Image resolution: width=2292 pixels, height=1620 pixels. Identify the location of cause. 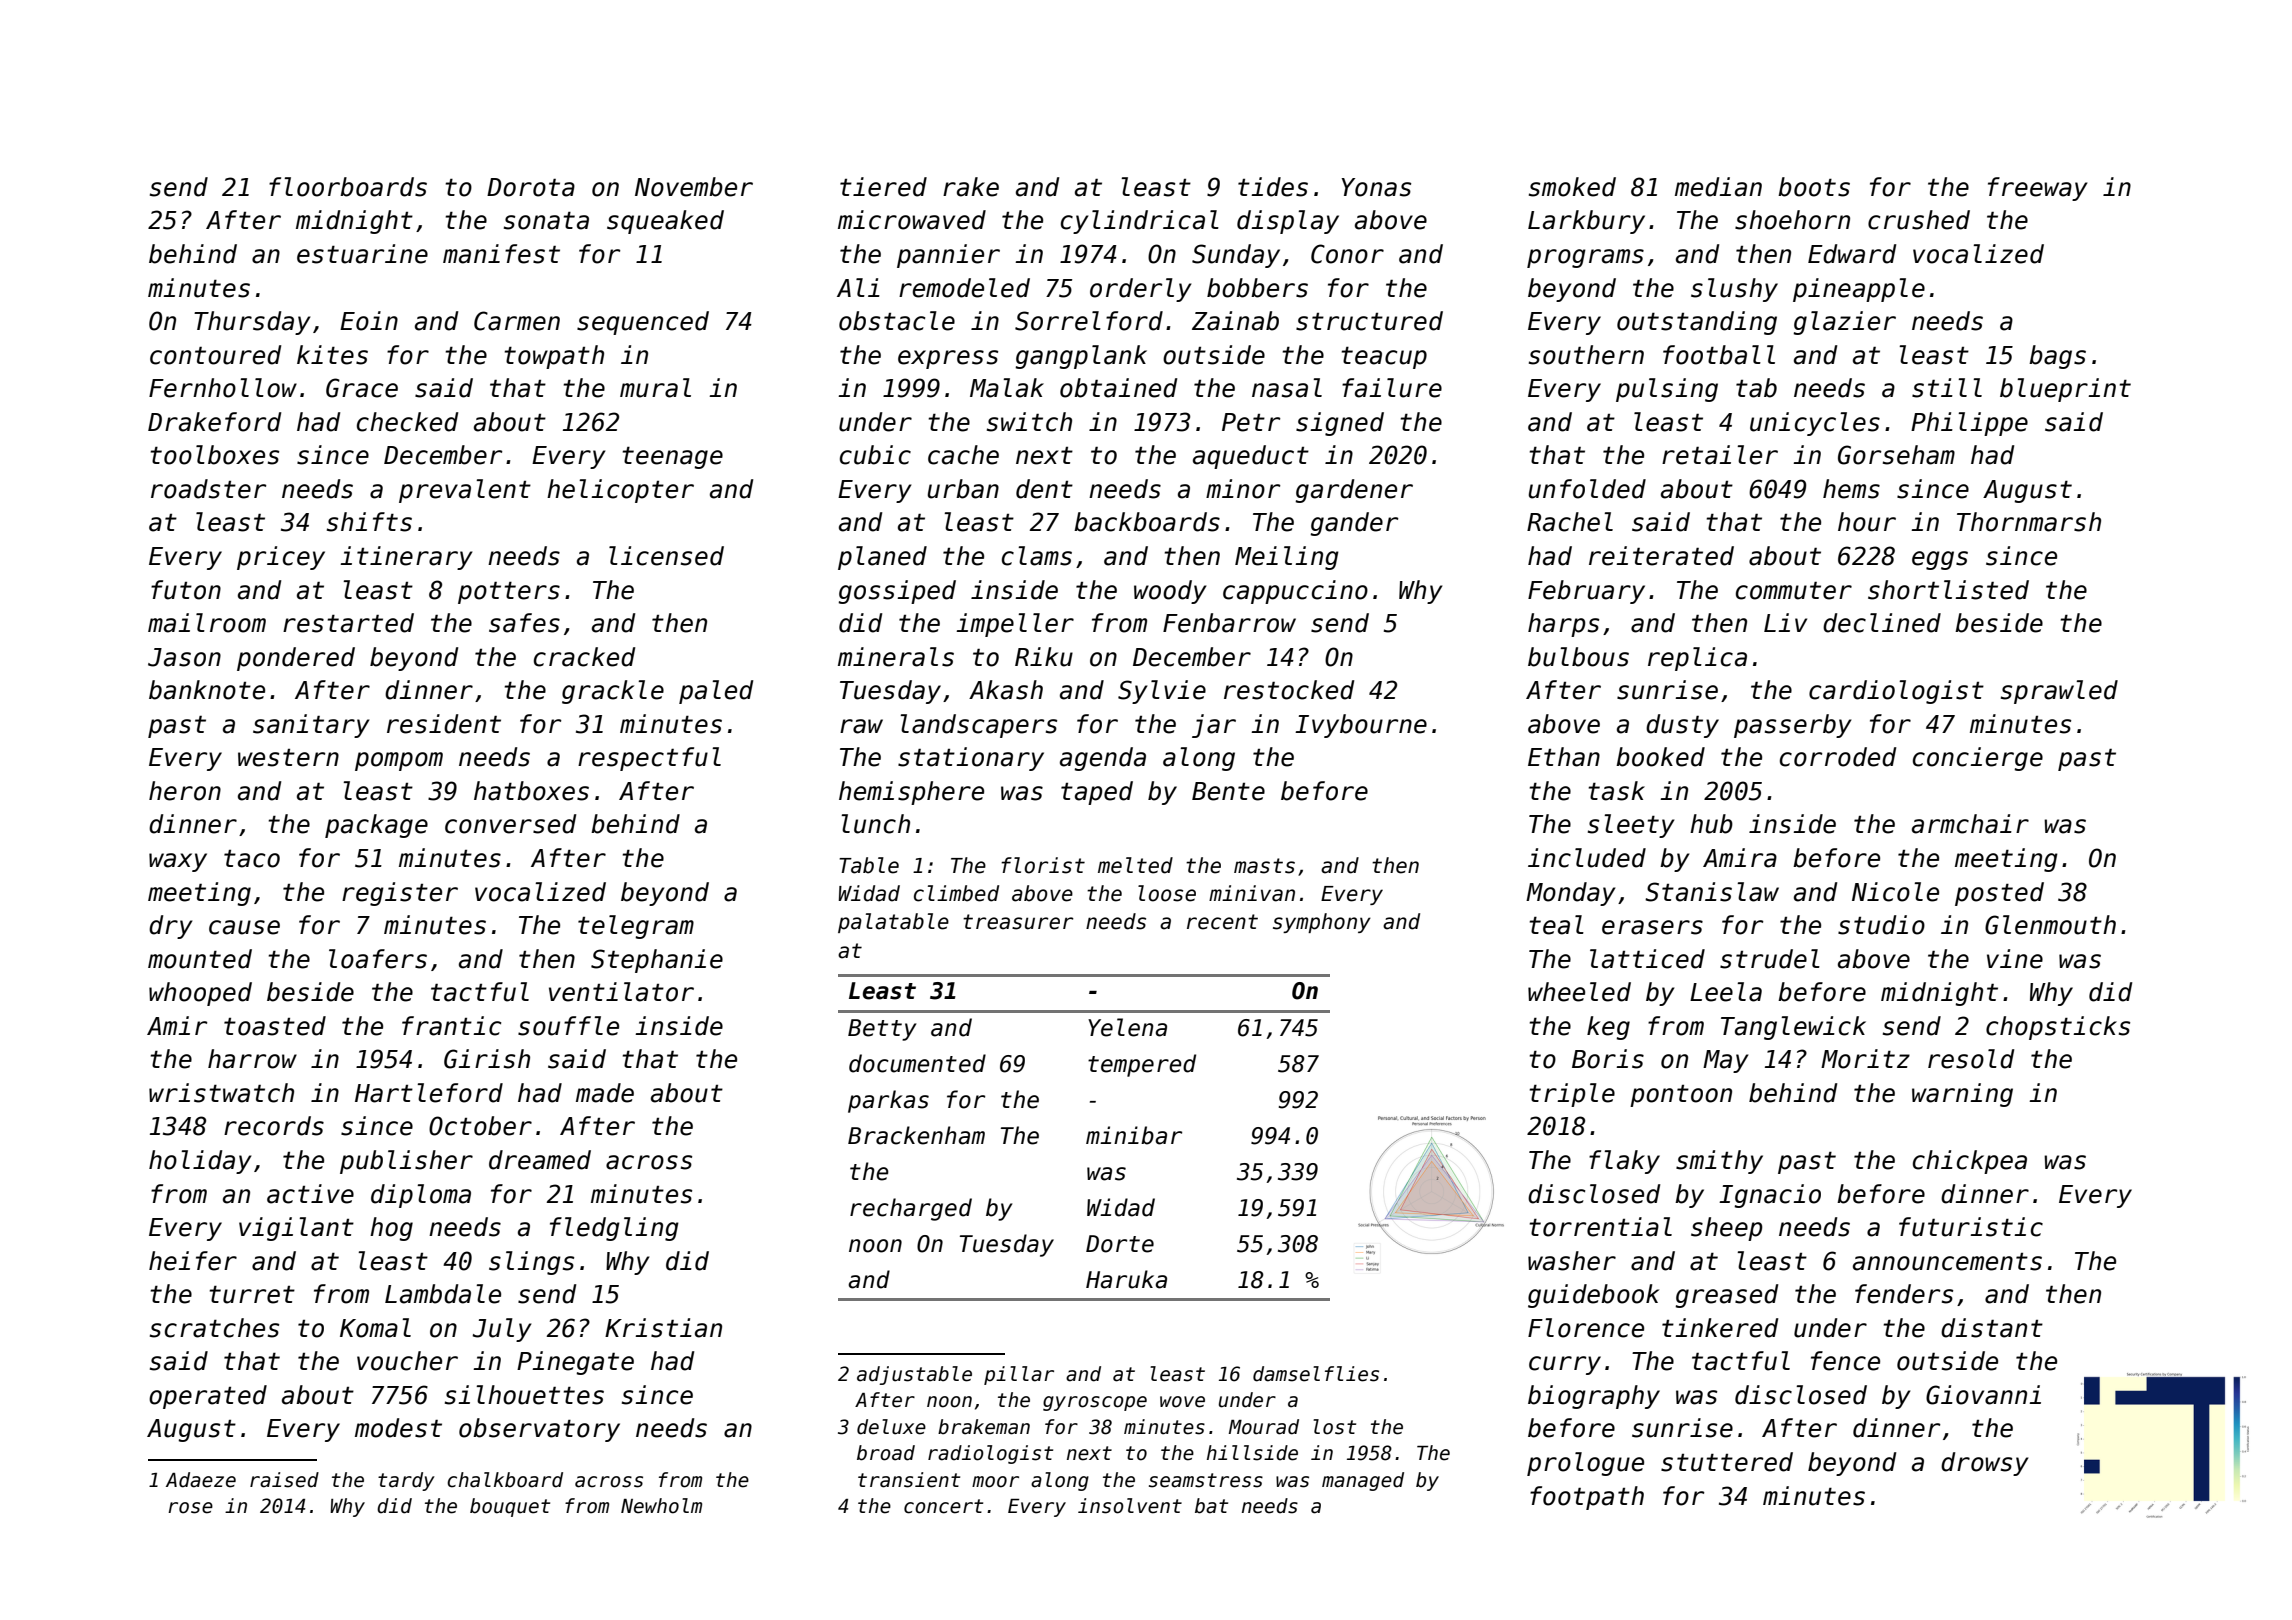
(244, 927).
